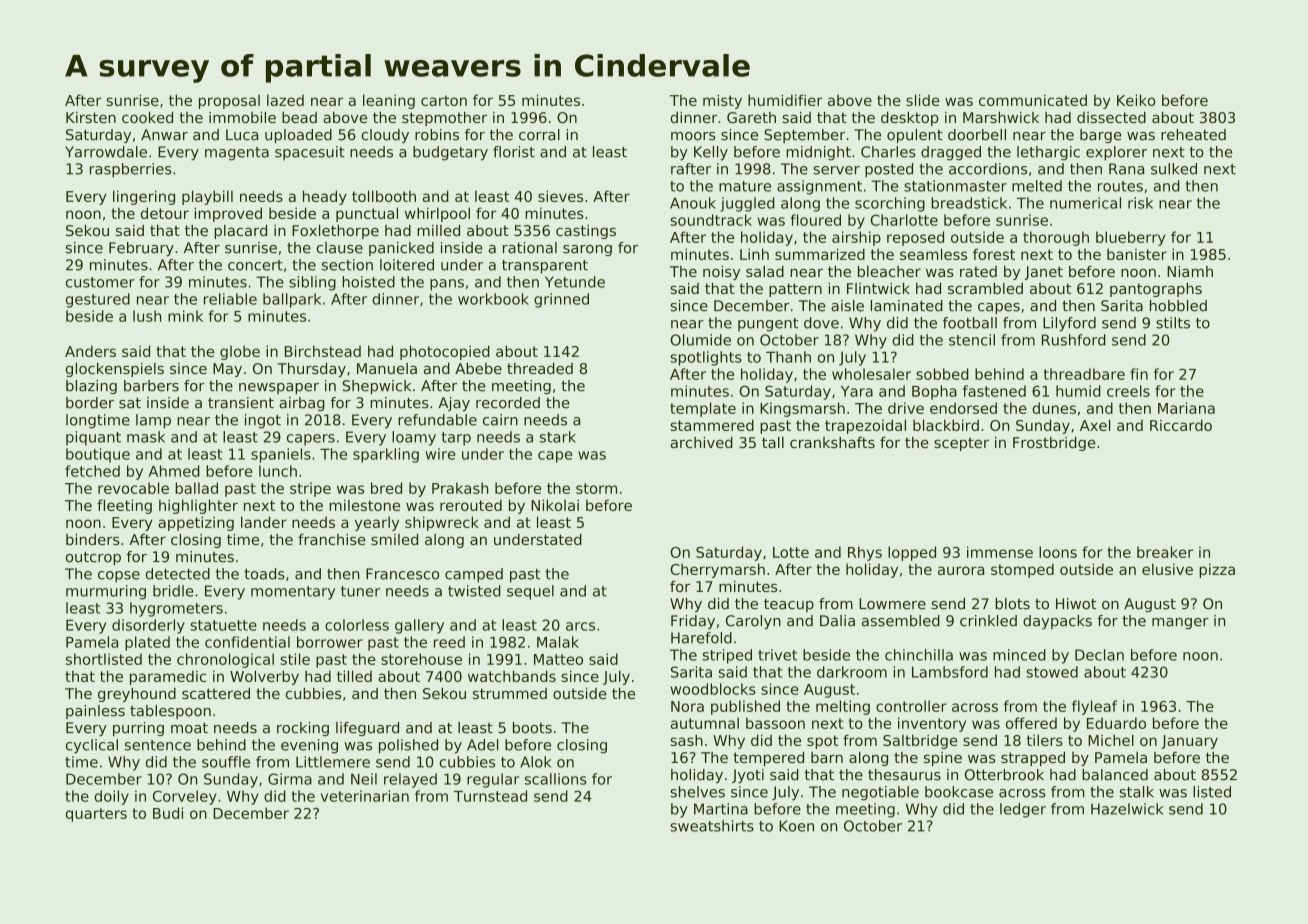 The width and height of the screenshot is (1308, 924). I want to click on sulked, so click(1174, 169).
